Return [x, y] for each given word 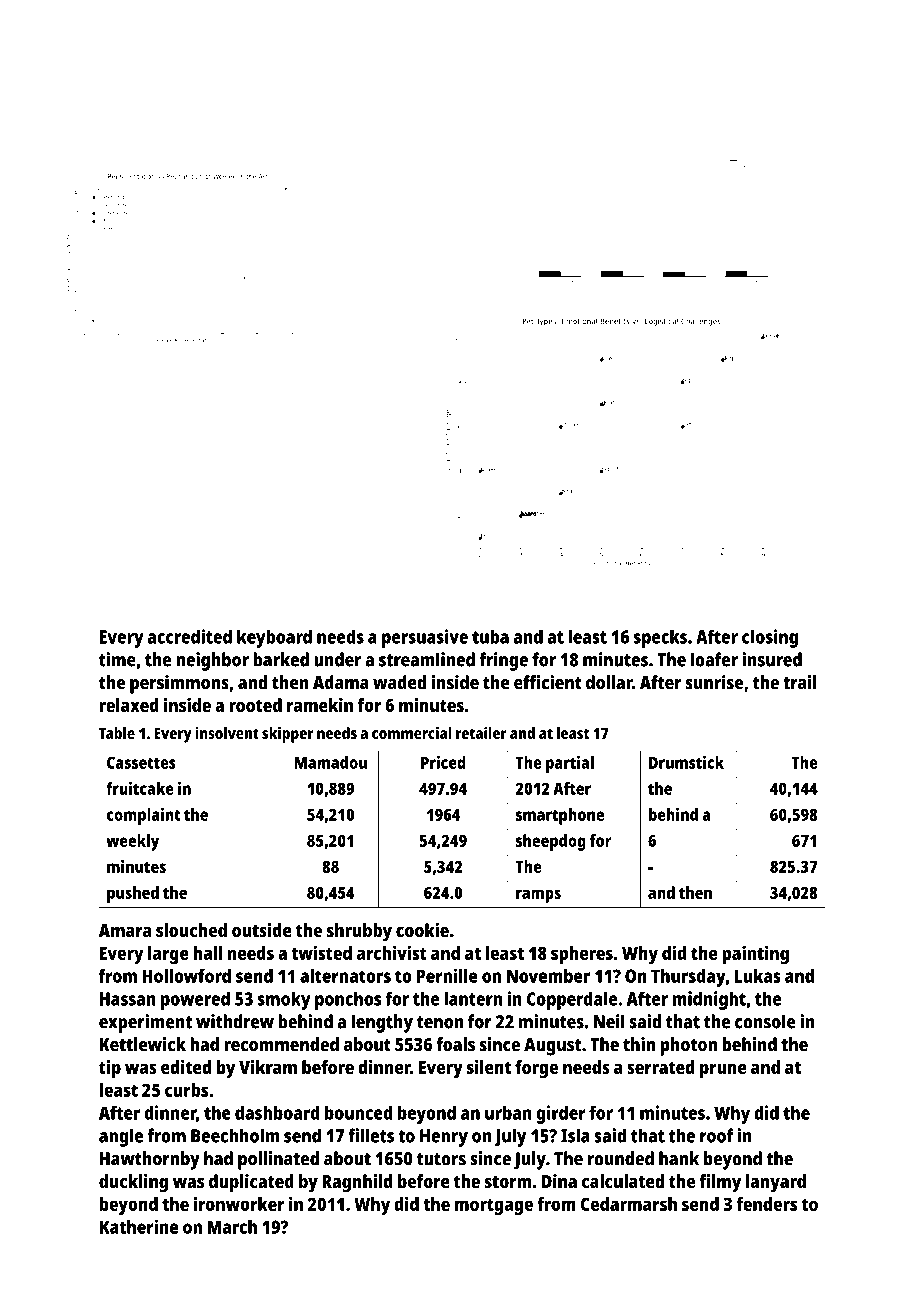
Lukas [758, 976]
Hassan [128, 999]
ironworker [239, 1203]
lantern [473, 998]
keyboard [274, 638]
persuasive [425, 638]
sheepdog [551, 842]
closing [770, 638]
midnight [709, 1000]
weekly [132, 842]
